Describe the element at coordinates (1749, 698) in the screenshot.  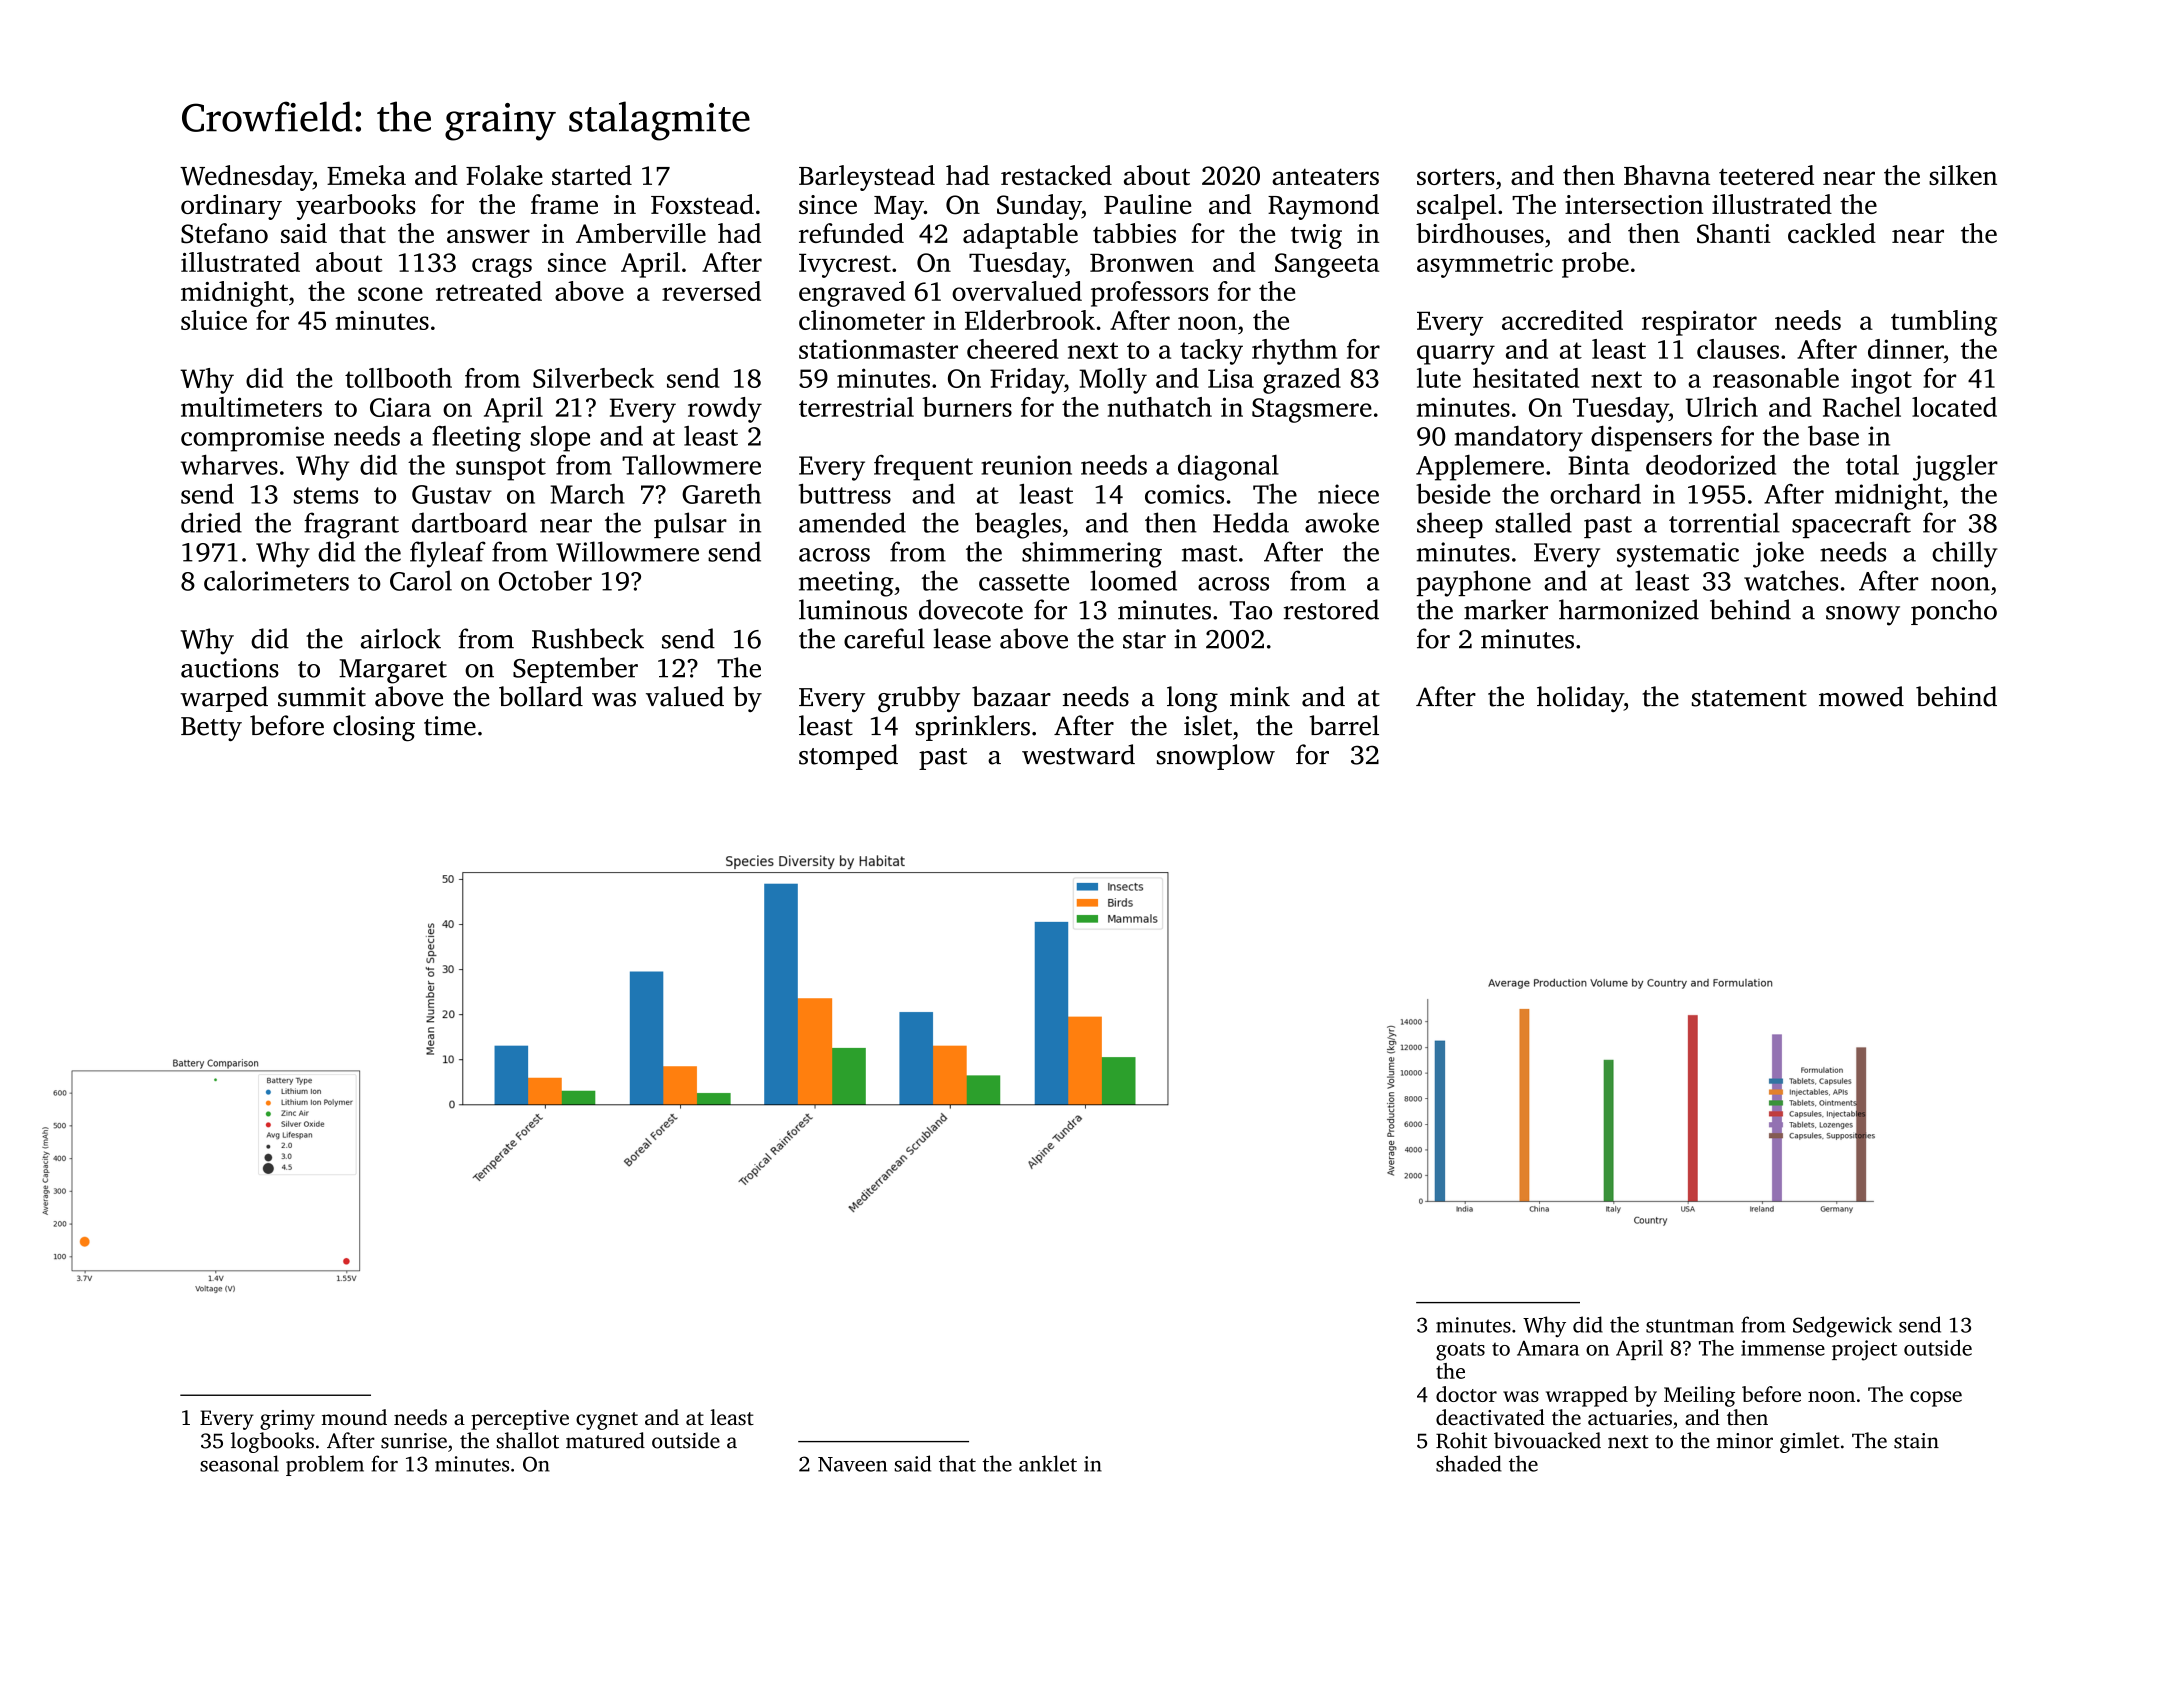
I see `statement` at that location.
